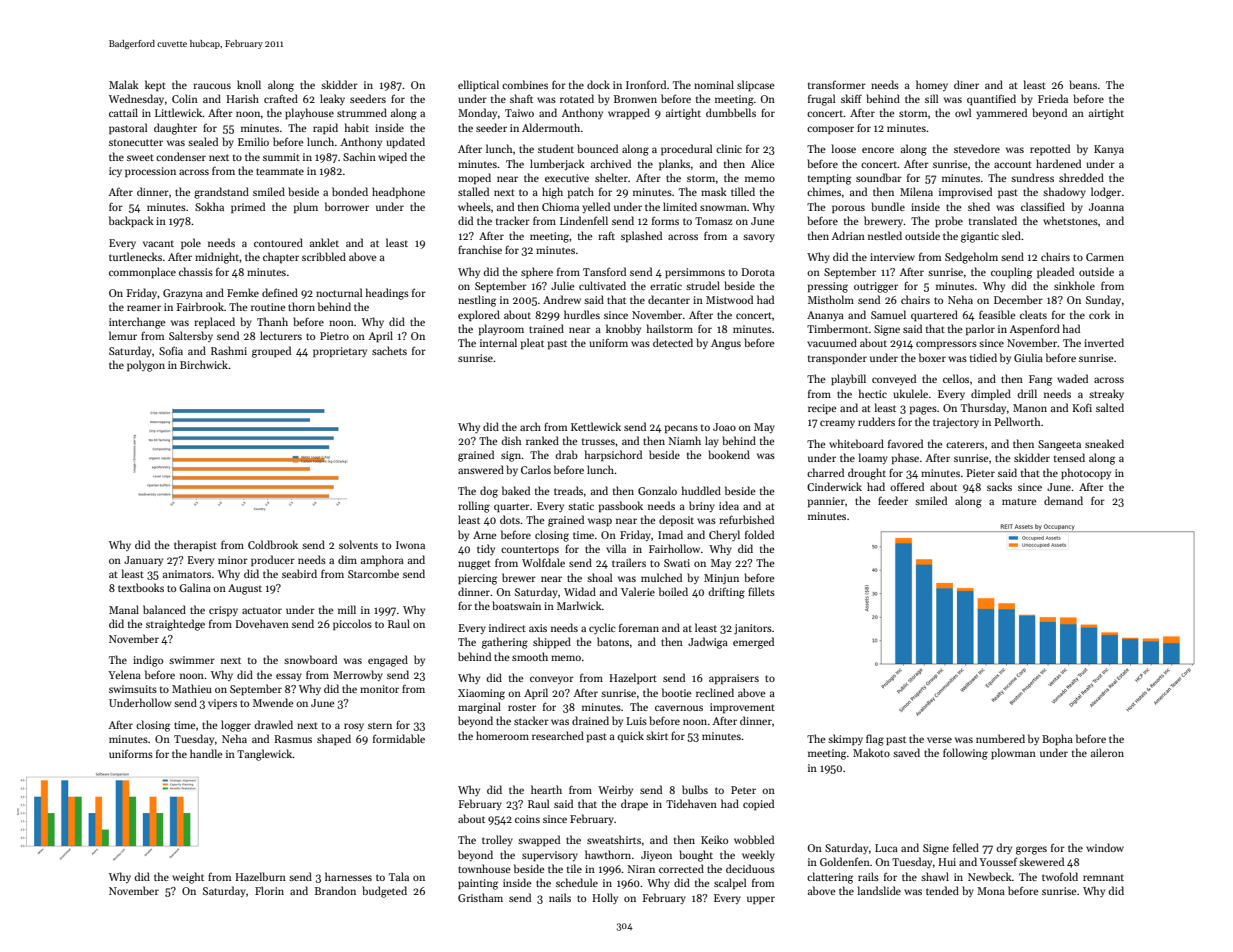 This image has width=1233, height=952. What do you see at coordinates (1058, 163) in the image?
I see `hardened` at bounding box center [1058, 163].
